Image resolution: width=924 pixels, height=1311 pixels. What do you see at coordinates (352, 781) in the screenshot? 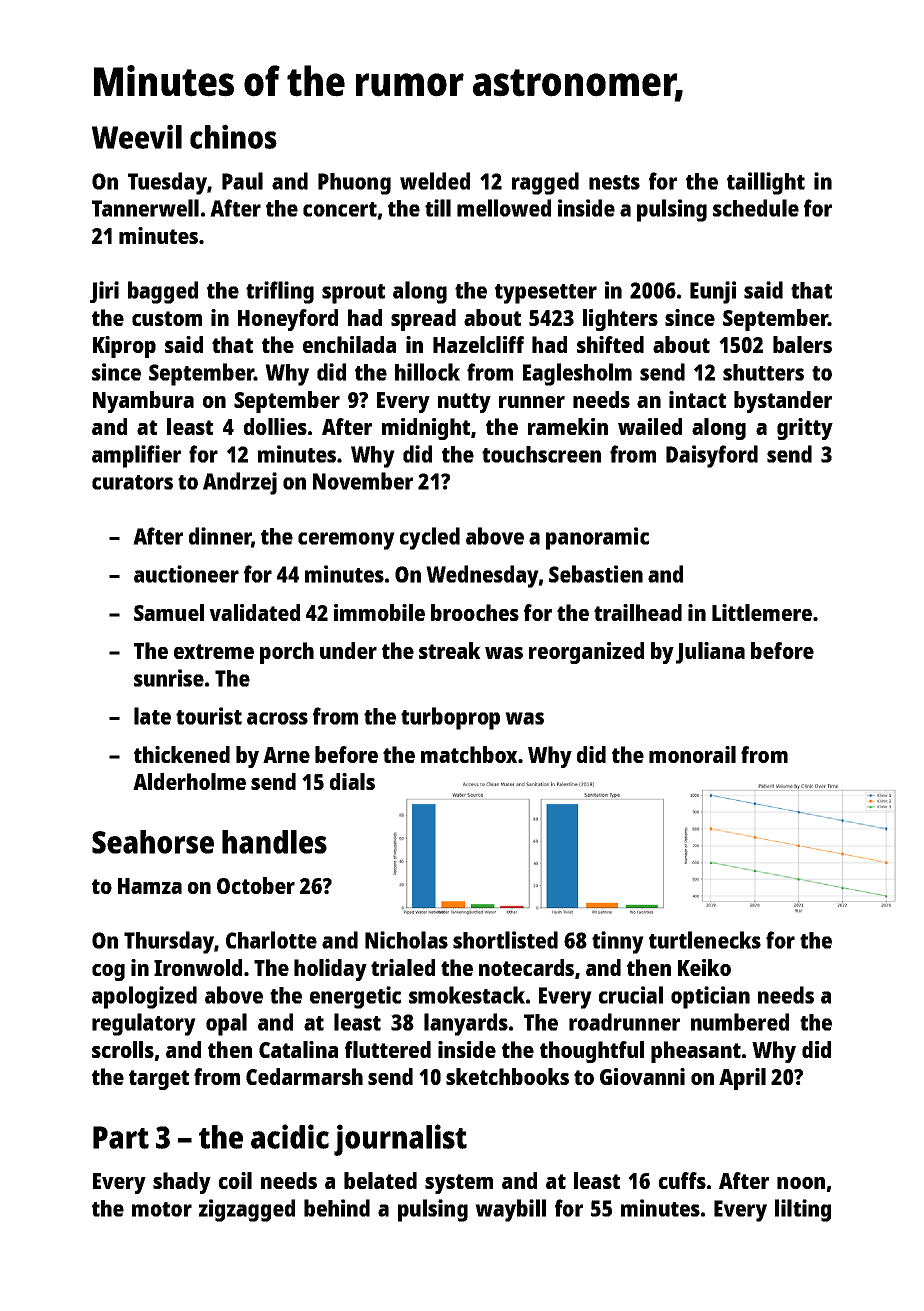
I see `dials` at bounding box center [352, 781].
